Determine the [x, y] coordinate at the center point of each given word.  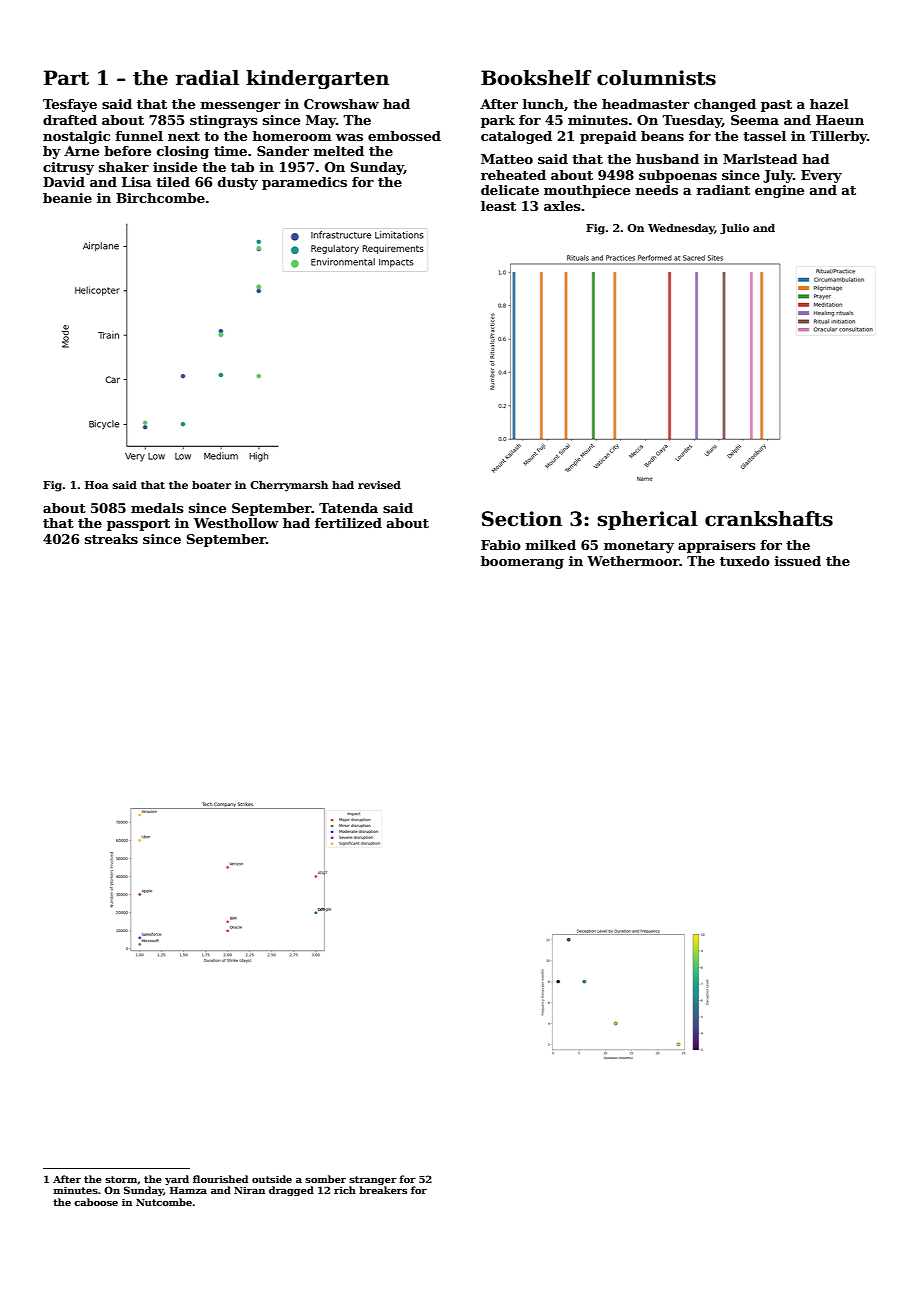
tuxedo [745, 561]
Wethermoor [633, 561]
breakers [383, 1190]
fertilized [348, 523]
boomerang [522, 562]
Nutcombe [164, 1202]
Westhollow [236, 523]
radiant [723, 190]
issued [798, 561]
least [498, 206]
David [64, 182]
